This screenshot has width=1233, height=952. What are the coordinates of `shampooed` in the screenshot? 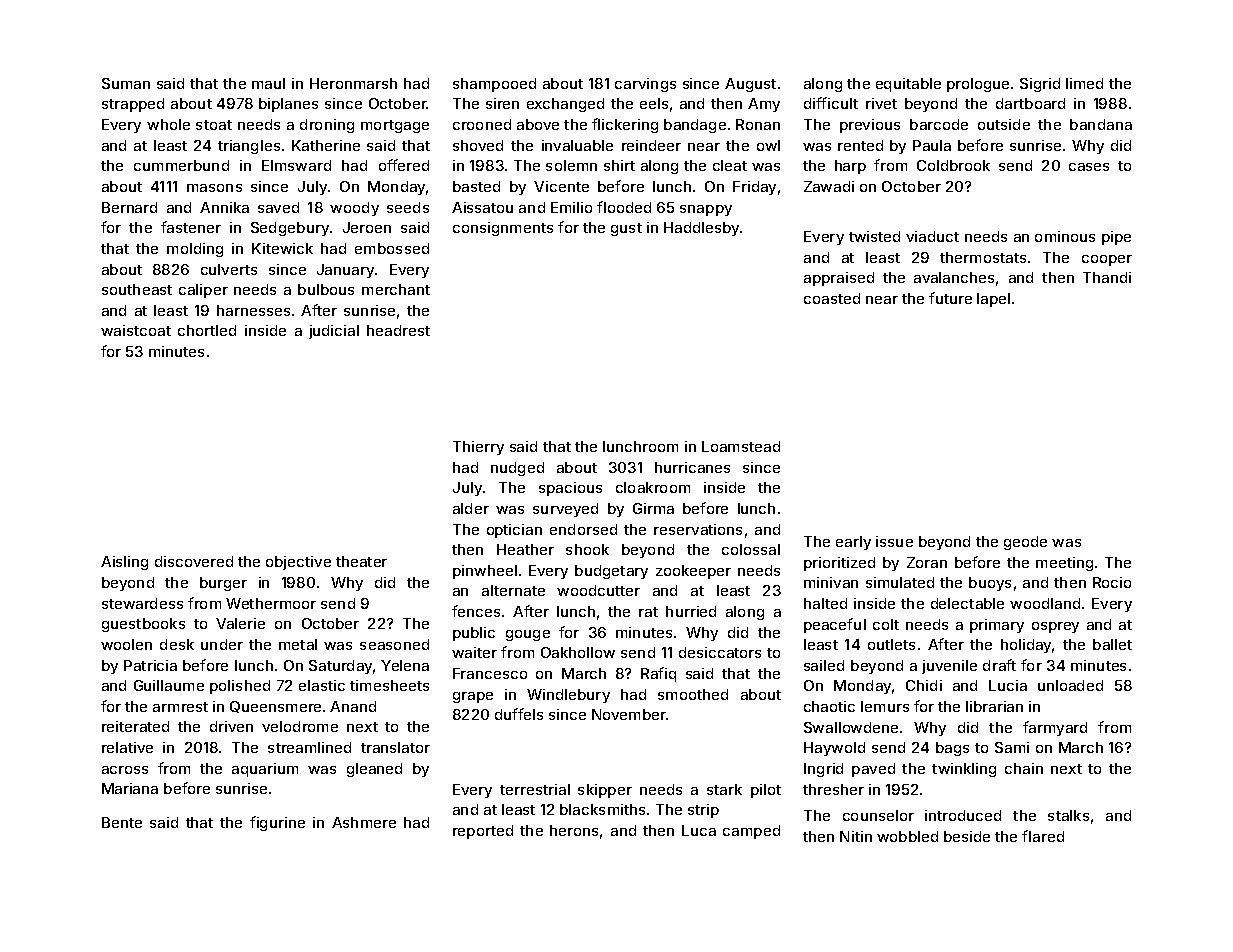 It's located at (494, 85).
